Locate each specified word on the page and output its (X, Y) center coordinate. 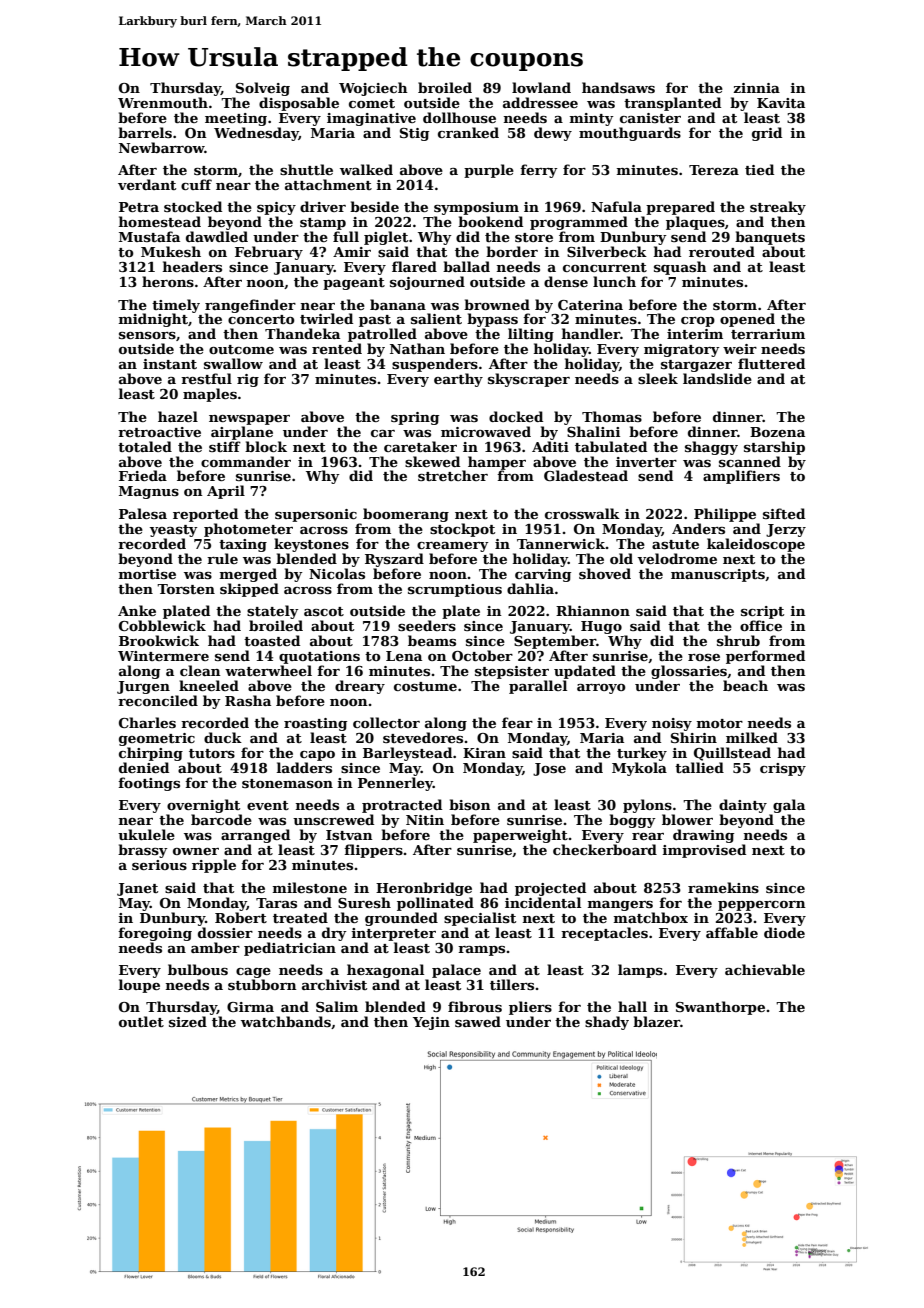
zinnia (756, 88)
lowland (541, 87)
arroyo (601, 689)
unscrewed (333, 819)
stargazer (696, 366)
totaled (145, 446)
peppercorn (762, 906)
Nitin (425, 820)
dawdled (217, 236)
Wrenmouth (163, 102)
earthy (458, 380)
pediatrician (290, 949)
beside (374, 206)
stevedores (423, 737)
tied (759, 169)
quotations (319, 657)
